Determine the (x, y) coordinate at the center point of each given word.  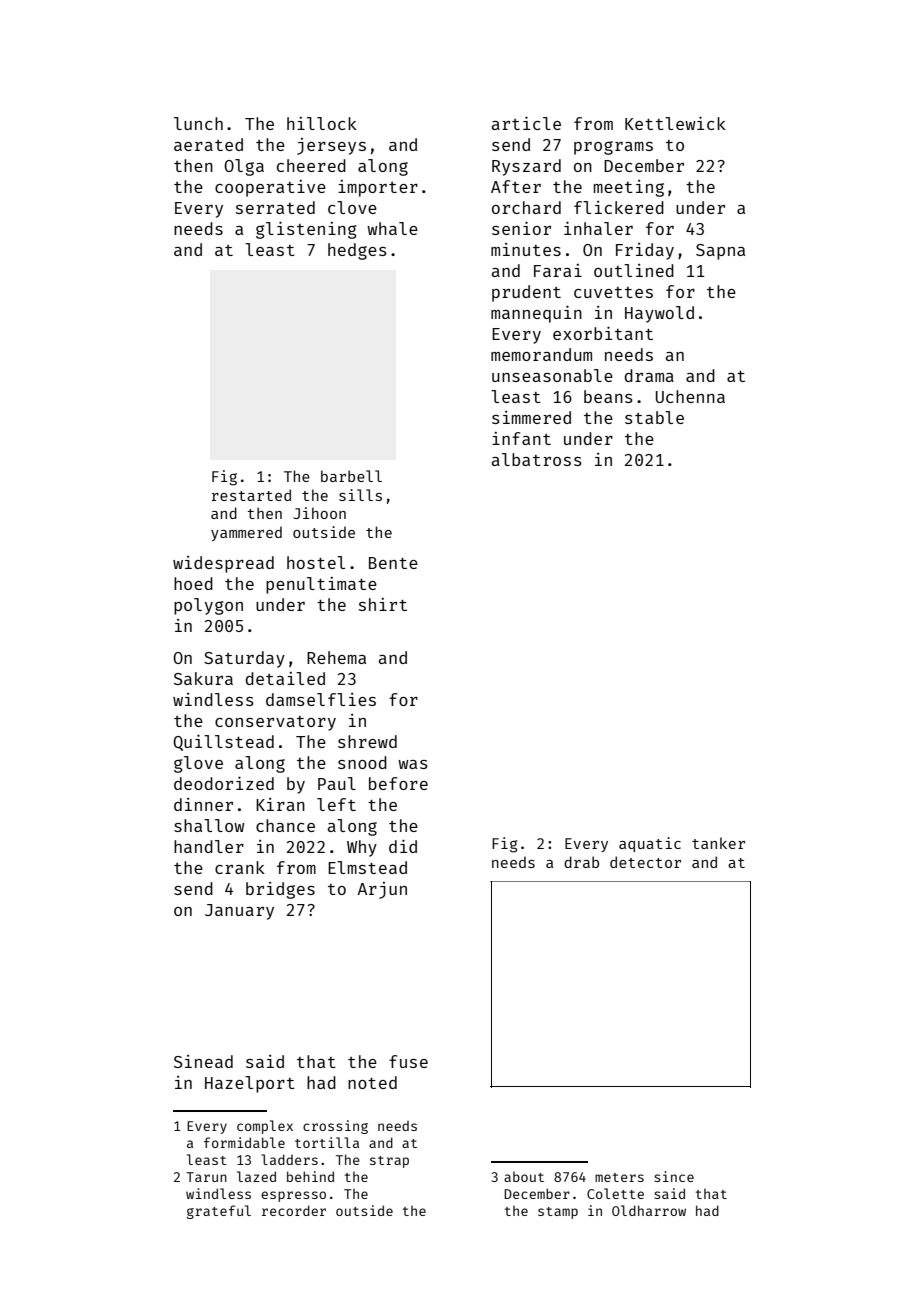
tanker (718, 843)
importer (378, 188)
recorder (294, 1210)
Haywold (659, 314)
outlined (634, 270)
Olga (244, 167)
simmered (531, 417)
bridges (280, 890)
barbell (351, 476)
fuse (408, 1061)
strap (389, 1162)
